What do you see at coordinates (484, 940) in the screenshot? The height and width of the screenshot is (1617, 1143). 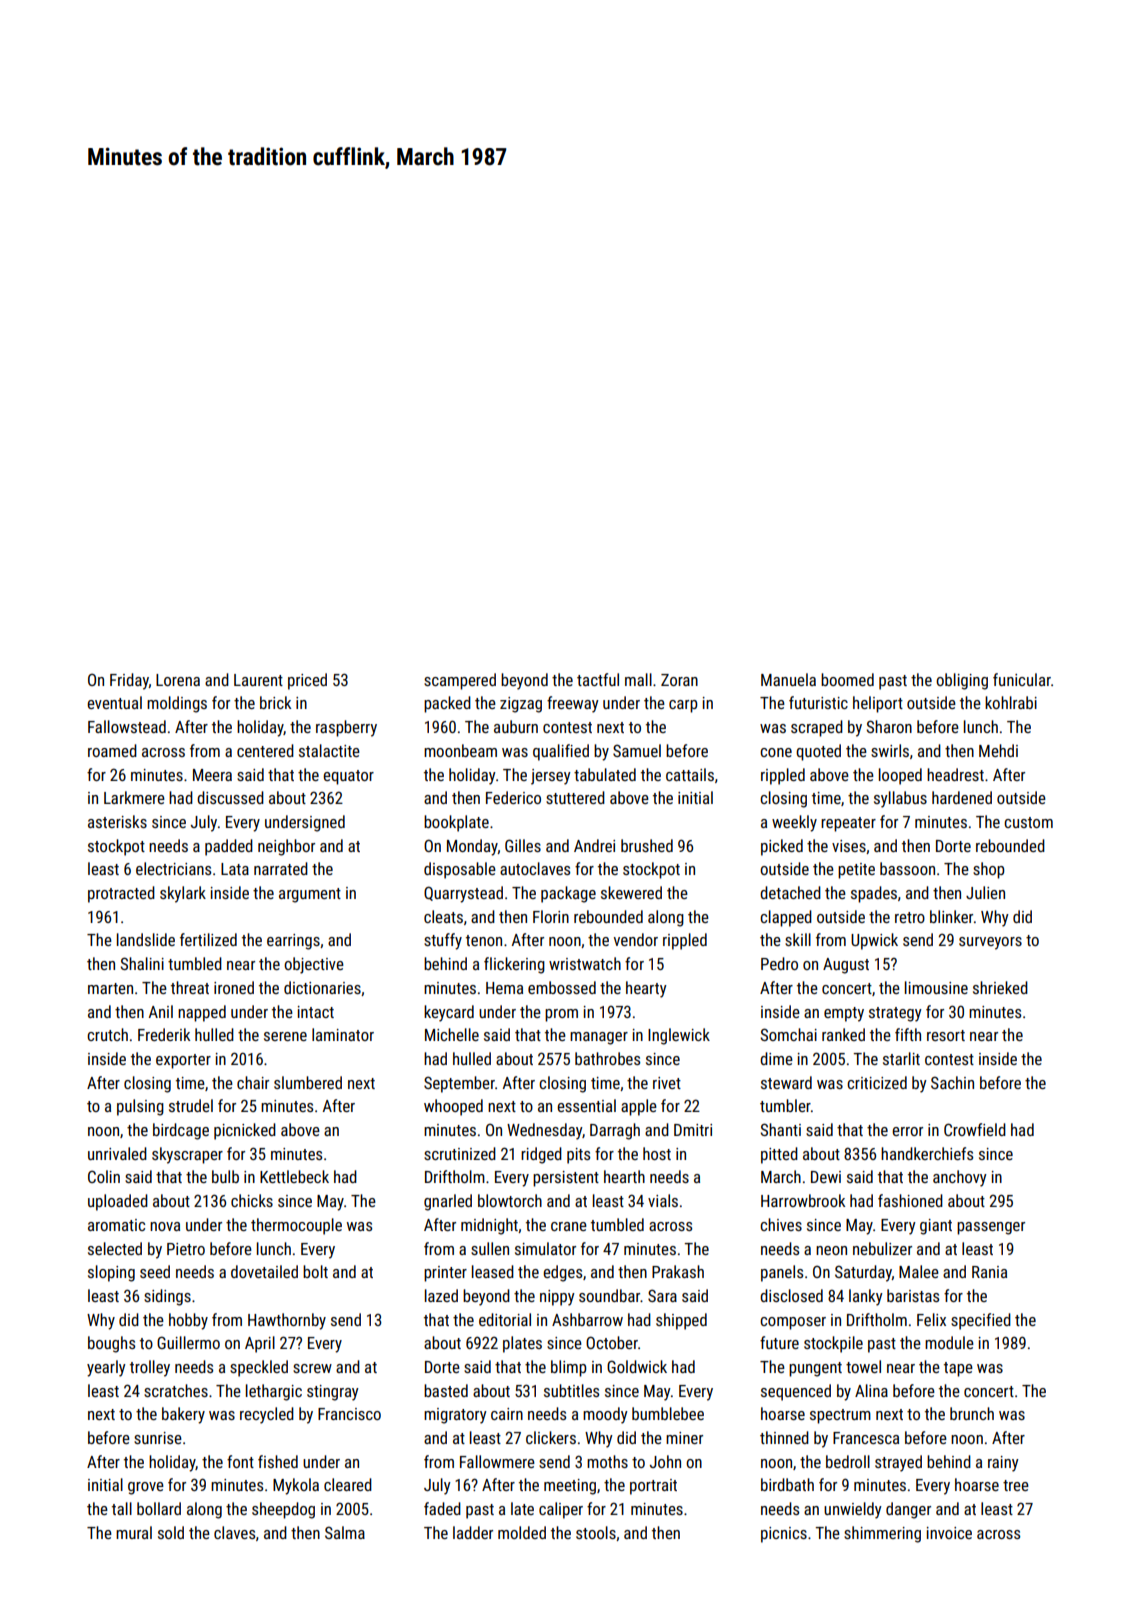 I see `tenon` at bounding box center [484, 940].
